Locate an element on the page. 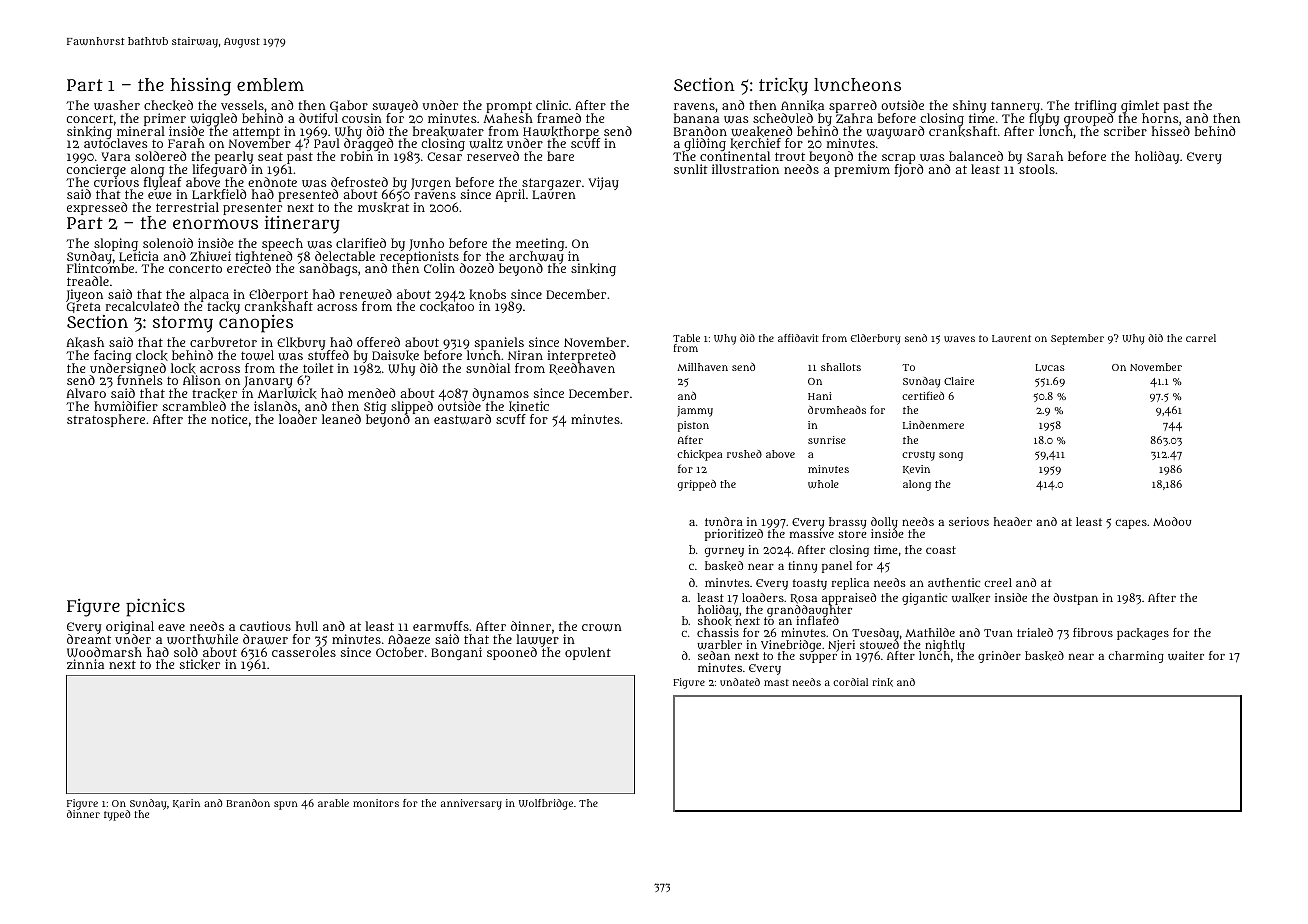 This image has width=1308, height=924. song is located at coordinates (951, 456).
